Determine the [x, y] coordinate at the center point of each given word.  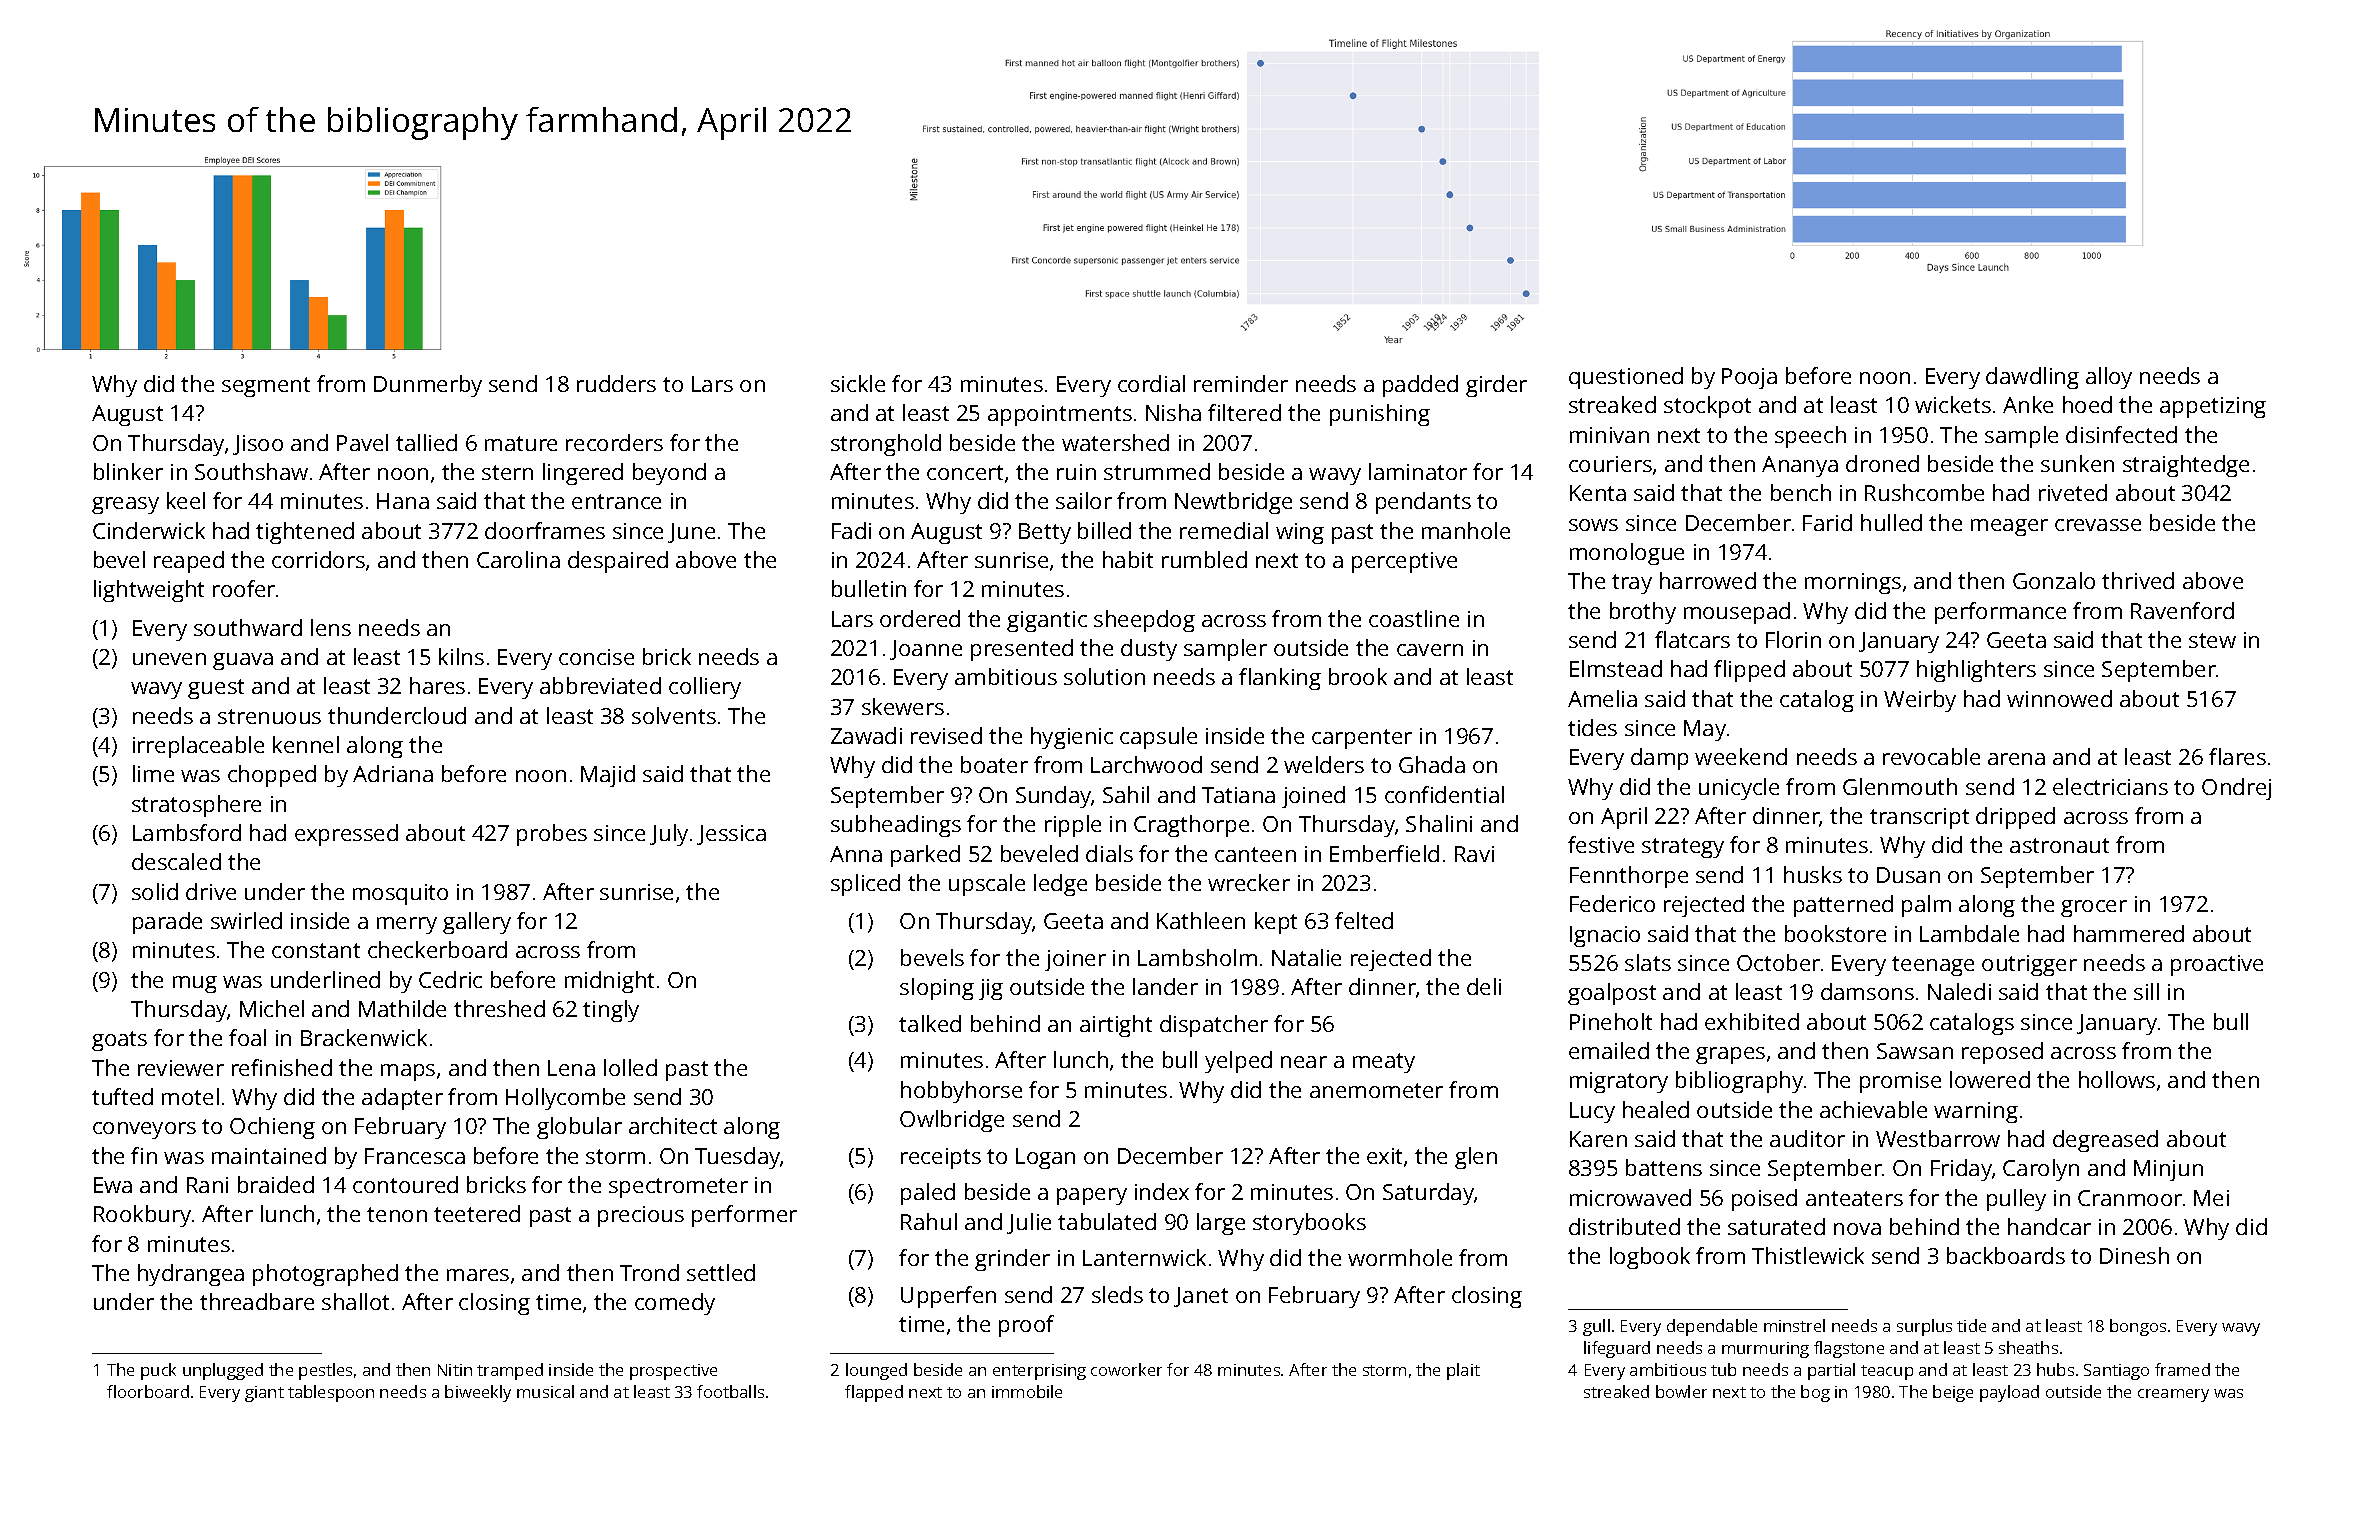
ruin [1076, 472]
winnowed [2059, 698]
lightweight [149, 591]
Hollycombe [565, 1099]
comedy [675, 1304]
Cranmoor [2130, 1198]
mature [521, 443]
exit [1384, 1156]
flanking [1280, 679]
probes [552, 835]
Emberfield [1384, 853]
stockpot [1707, 407]
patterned [1843, 906]
